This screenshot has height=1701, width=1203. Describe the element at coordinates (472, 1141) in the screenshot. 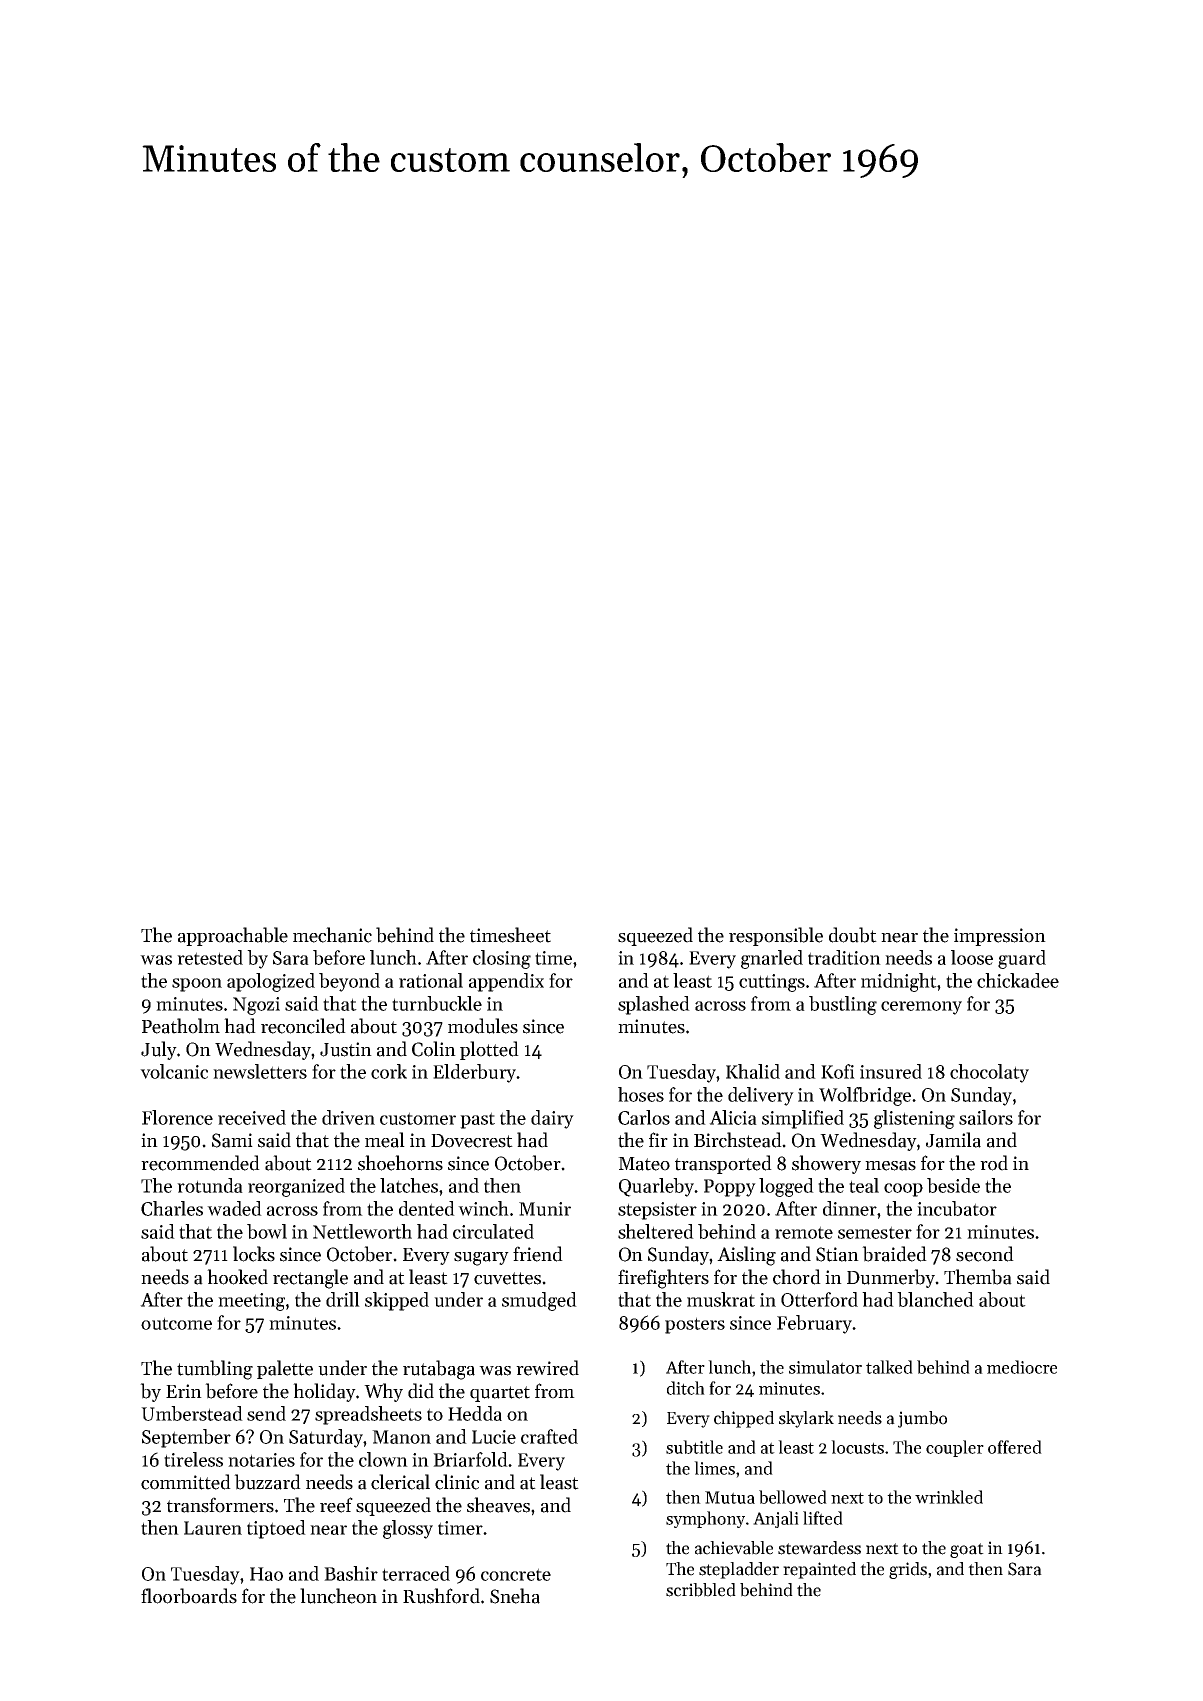

I see `Dovecrest` at that location.
